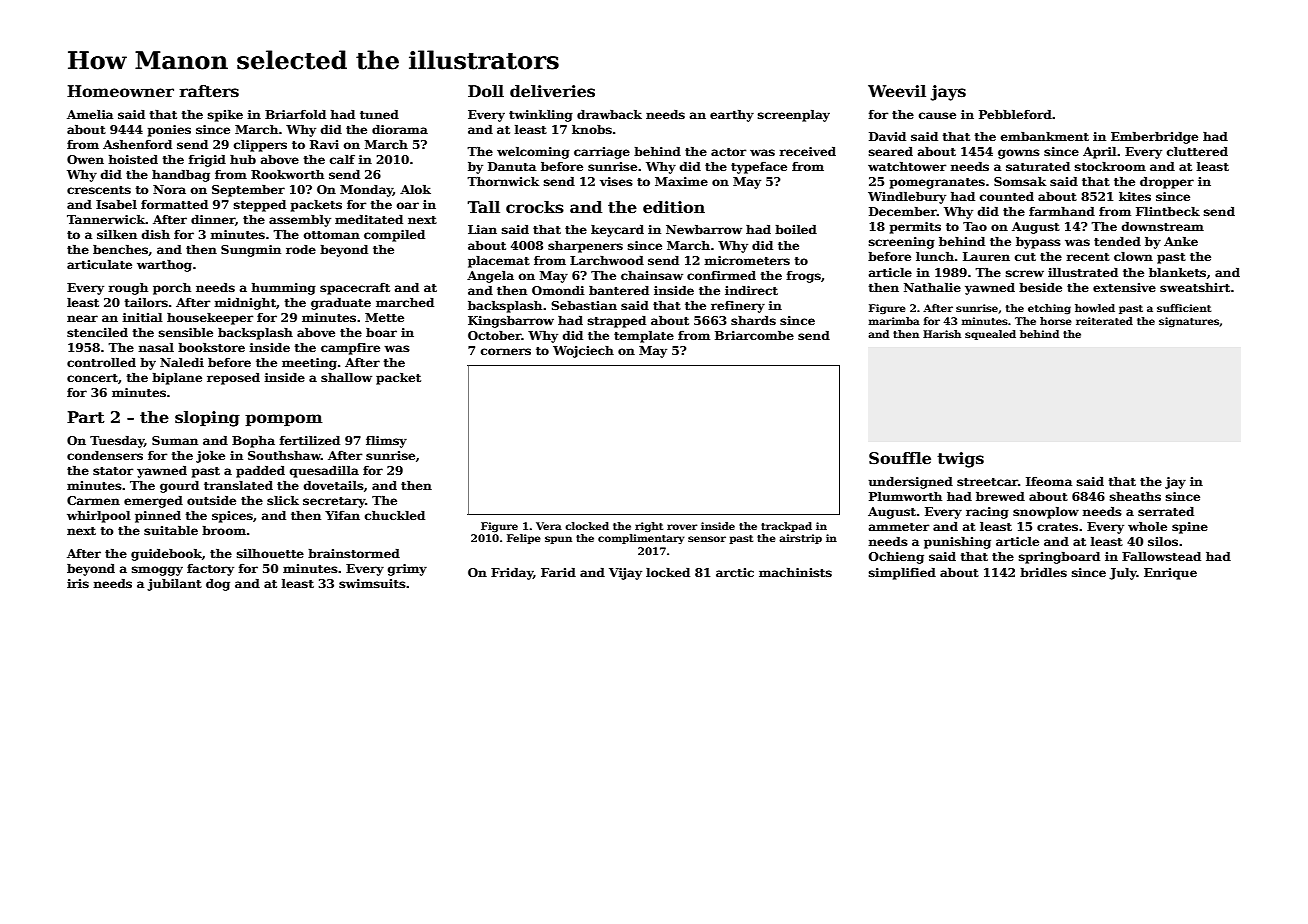  What do you see at coordinates (1166, 511) in the image?
I see `serrated` at bounding box center [1166, 511].
